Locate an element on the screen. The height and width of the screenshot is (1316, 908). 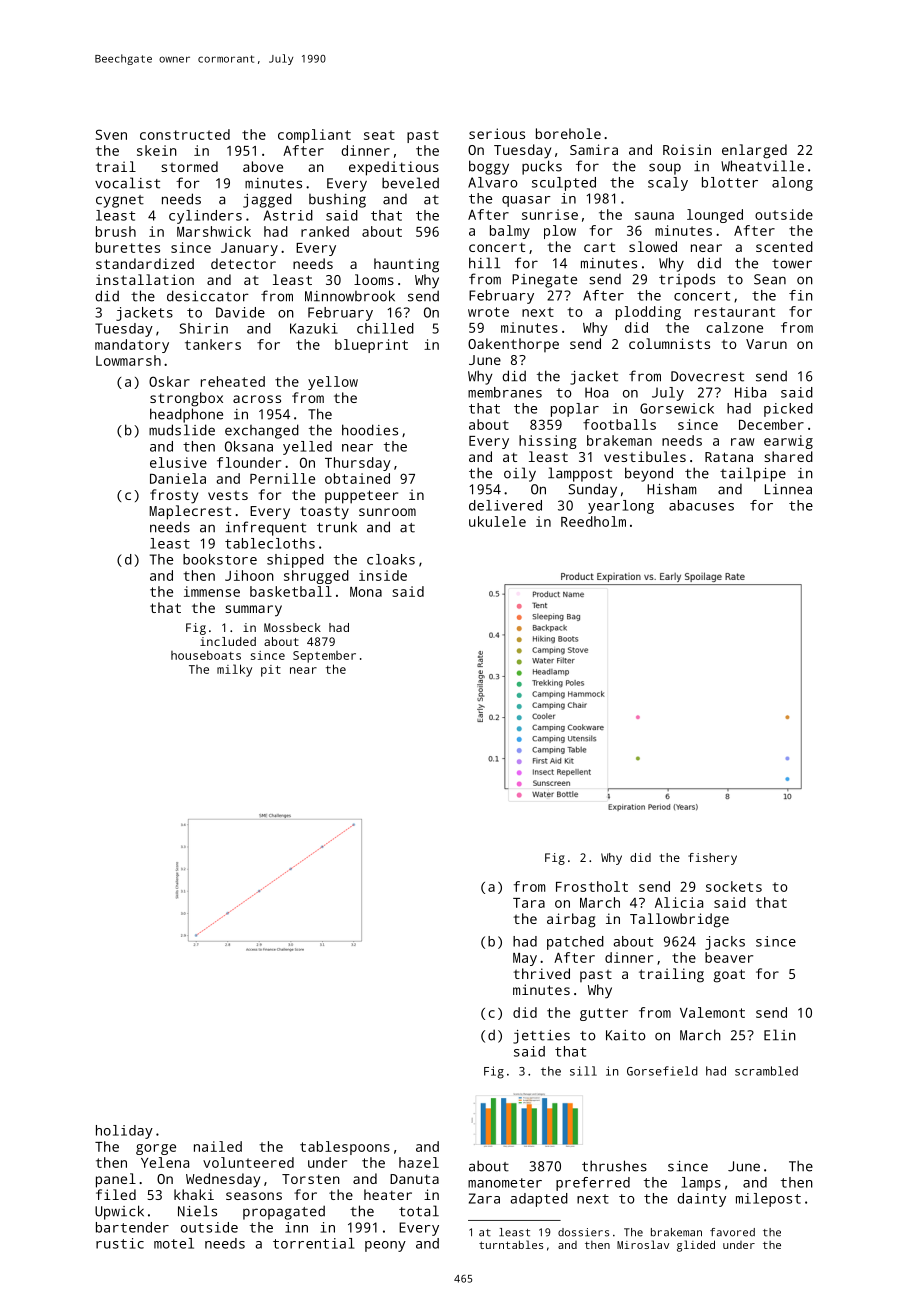
rustic is located at coordinates (120, 1243).
